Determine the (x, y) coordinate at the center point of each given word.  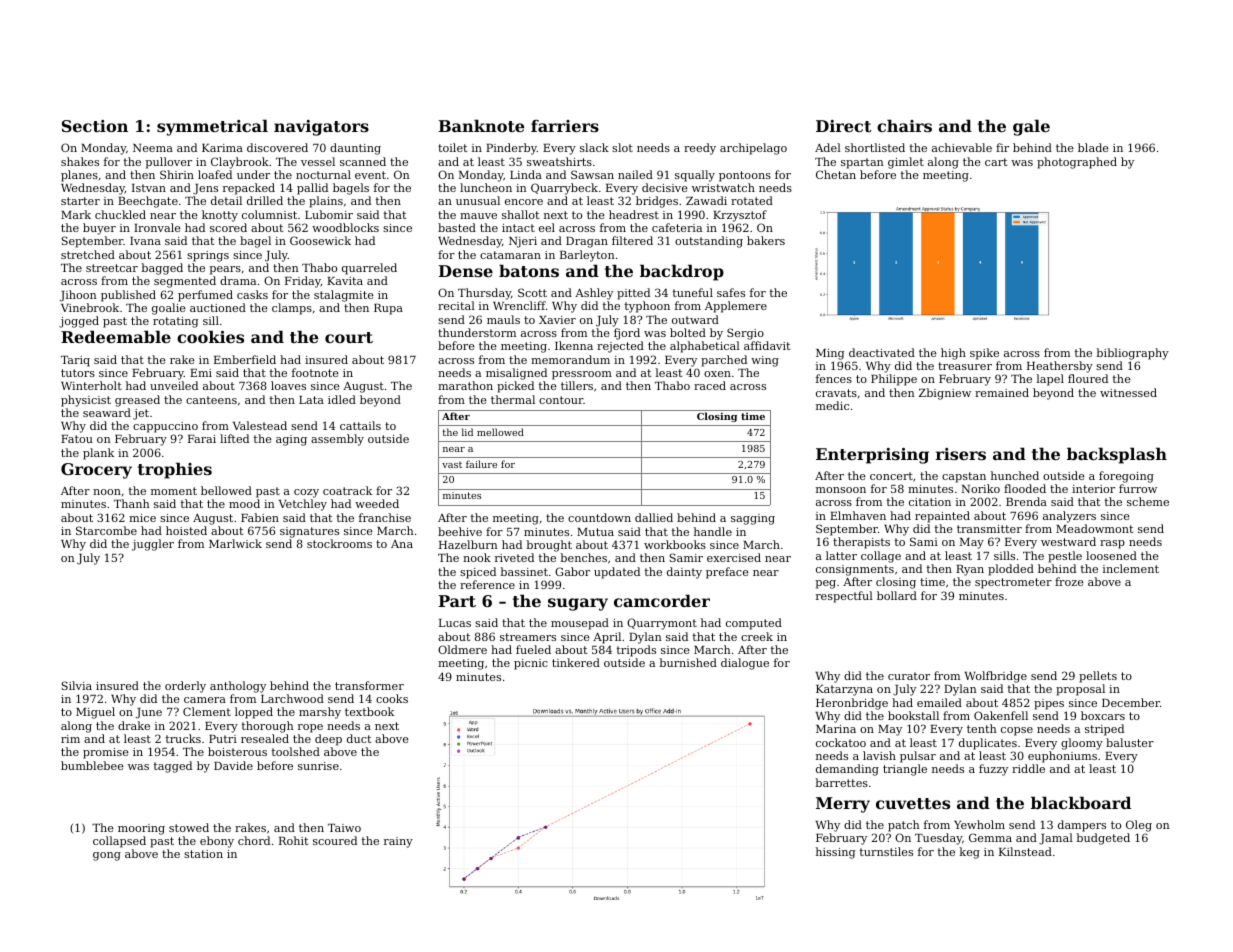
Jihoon (78, 296)
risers (961, 454)
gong (107, 856)
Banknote (481, 125)
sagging (753, 519)
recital (456, 305)
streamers (528, 637)
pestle (1065, 557)
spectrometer (1013, 583)
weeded (377, 503)
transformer (369, 685)
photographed (1077, 163)
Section (95, 126)
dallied (654, 517)
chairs (904, 125)
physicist (86, 401)
